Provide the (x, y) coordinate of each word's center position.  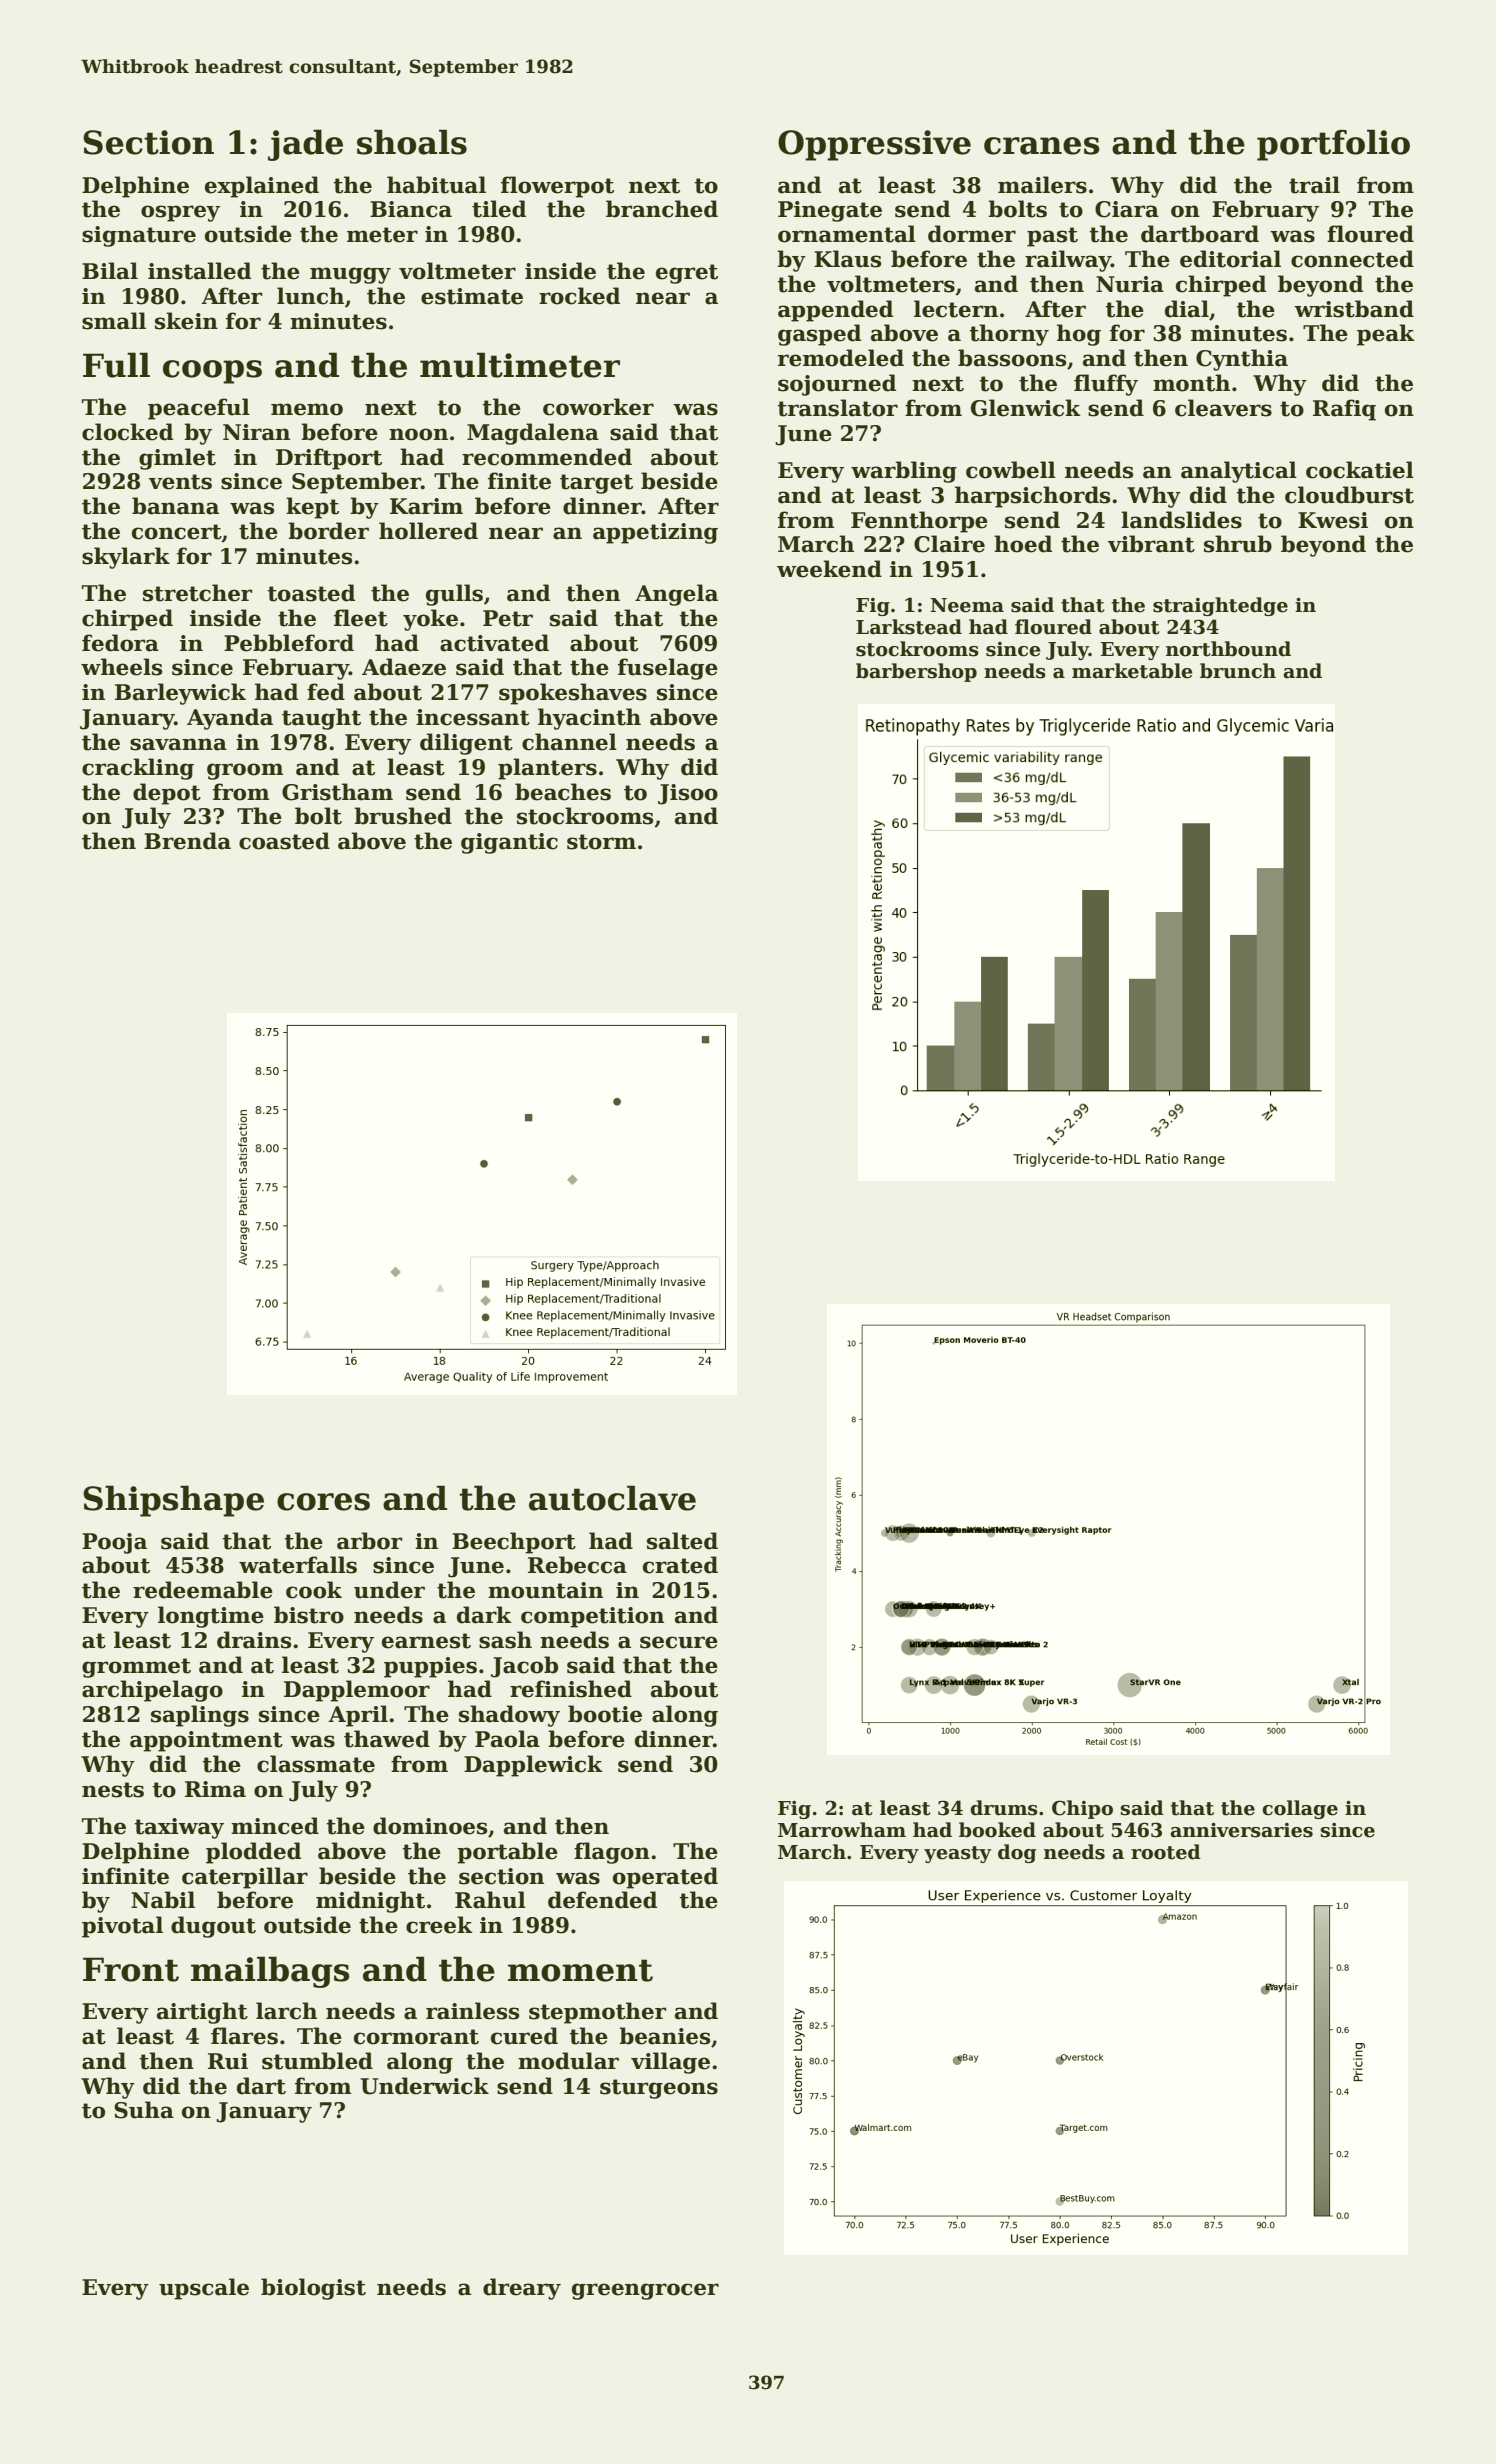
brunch (1238, 671)
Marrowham (842, 1830)
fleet (361, 618)
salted (682, 1541)
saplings (200, 1716)
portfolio (1333, 145)
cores (323, 1502)
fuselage (668, 669)
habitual (436, 185)
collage (1300, 1809)
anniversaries (1241, 1830)
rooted (1166, 1852)
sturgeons (659, 2089)
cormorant (416, 2037)
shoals (412, 142)
